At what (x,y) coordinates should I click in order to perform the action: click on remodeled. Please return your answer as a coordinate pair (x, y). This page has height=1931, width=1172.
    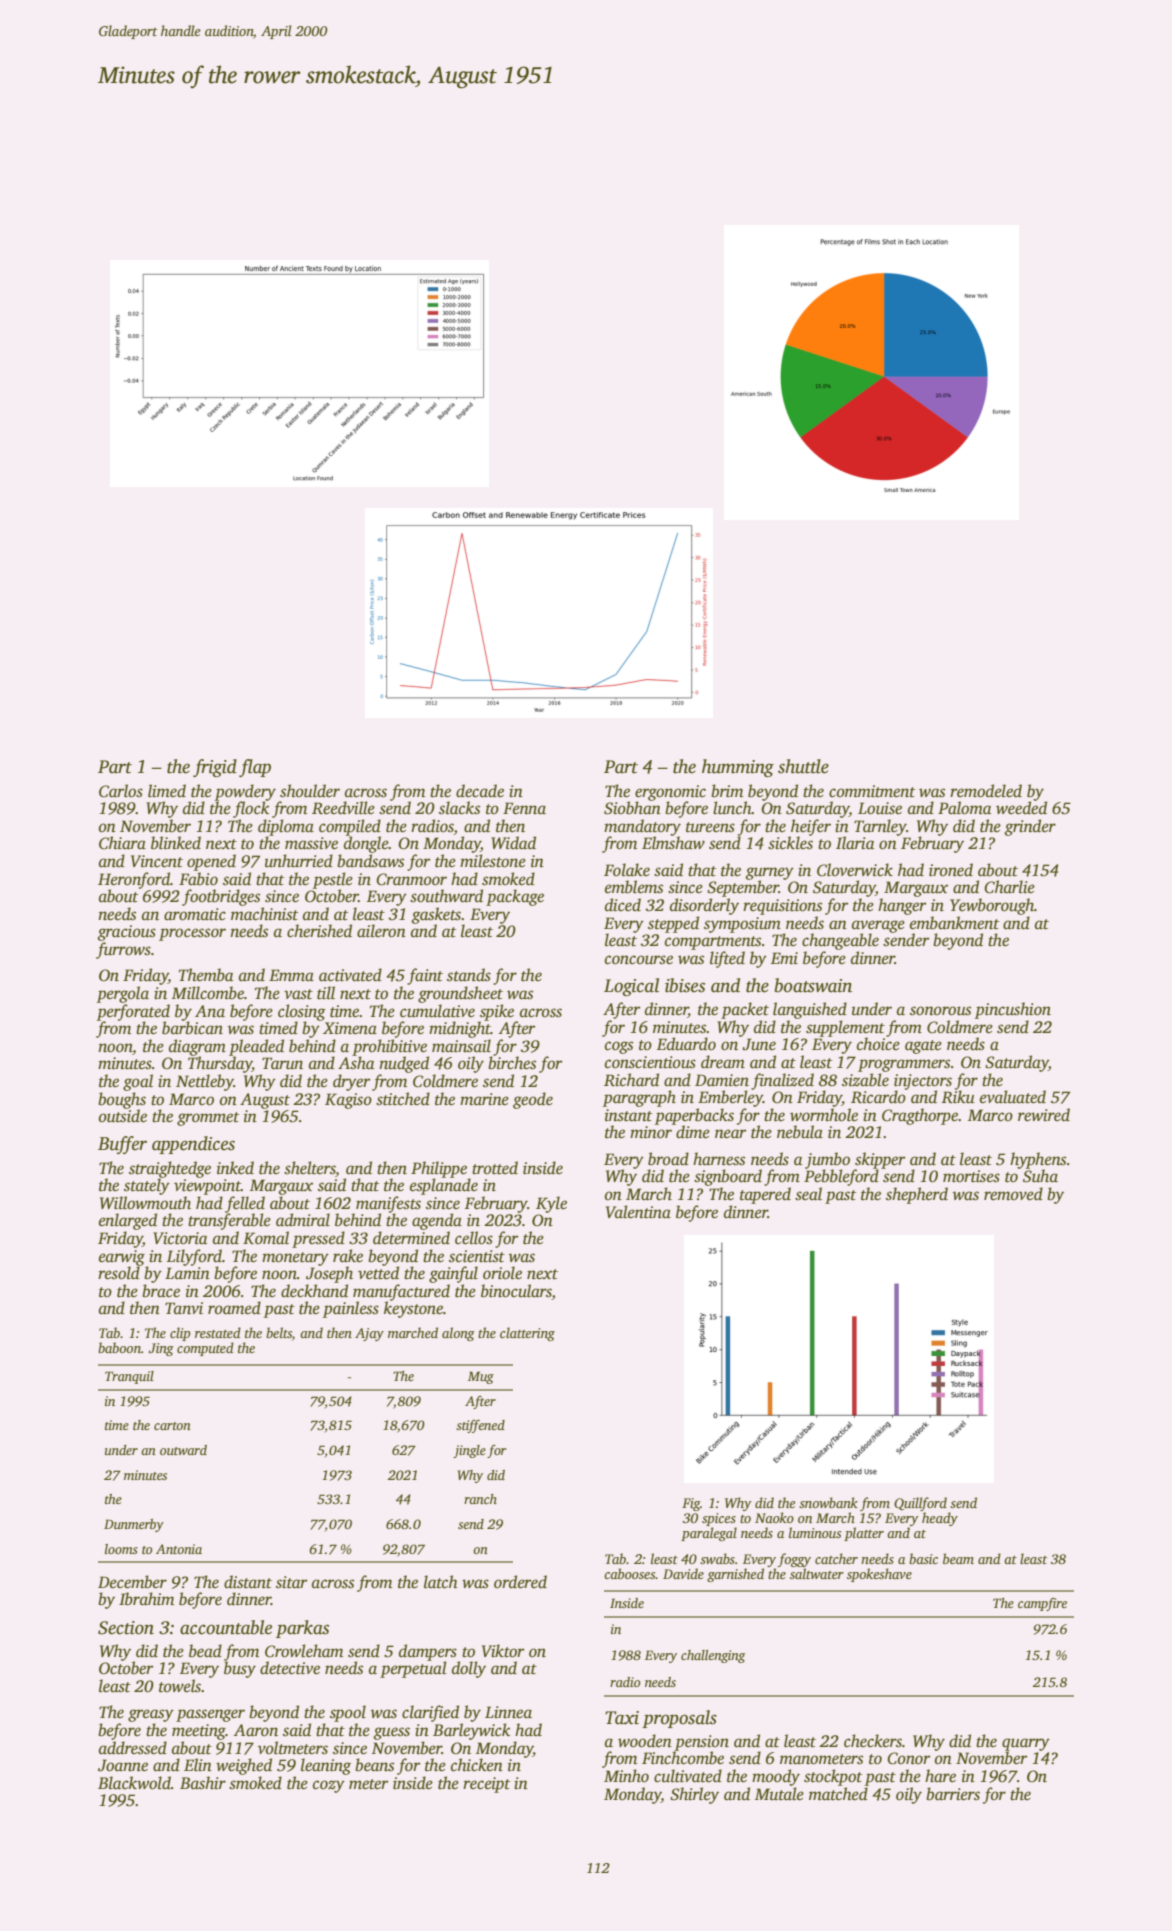
    Looking at the image, I should click on (986, 791).
